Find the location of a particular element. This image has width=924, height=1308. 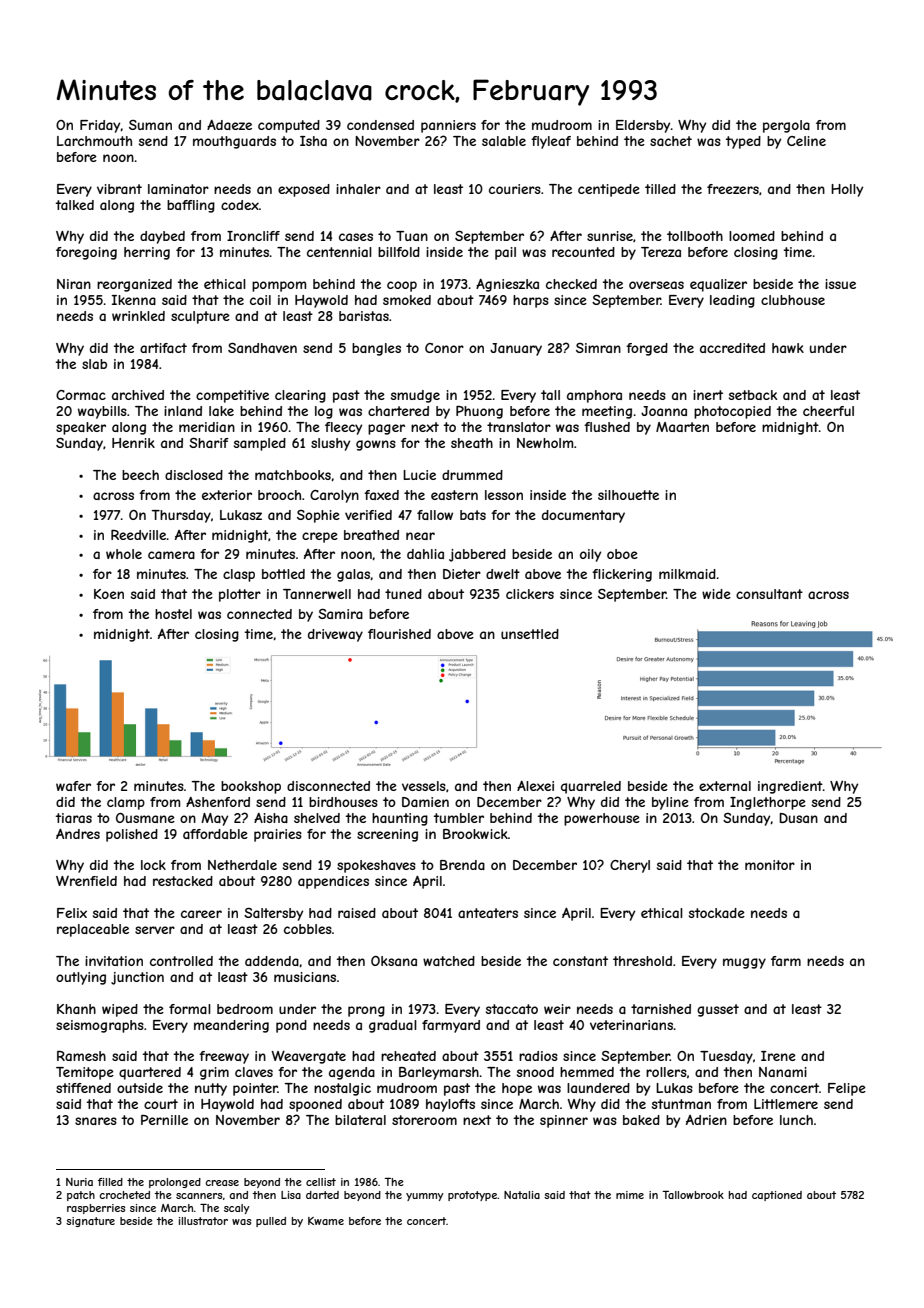

couriers is located at coordinates (515, 189).
